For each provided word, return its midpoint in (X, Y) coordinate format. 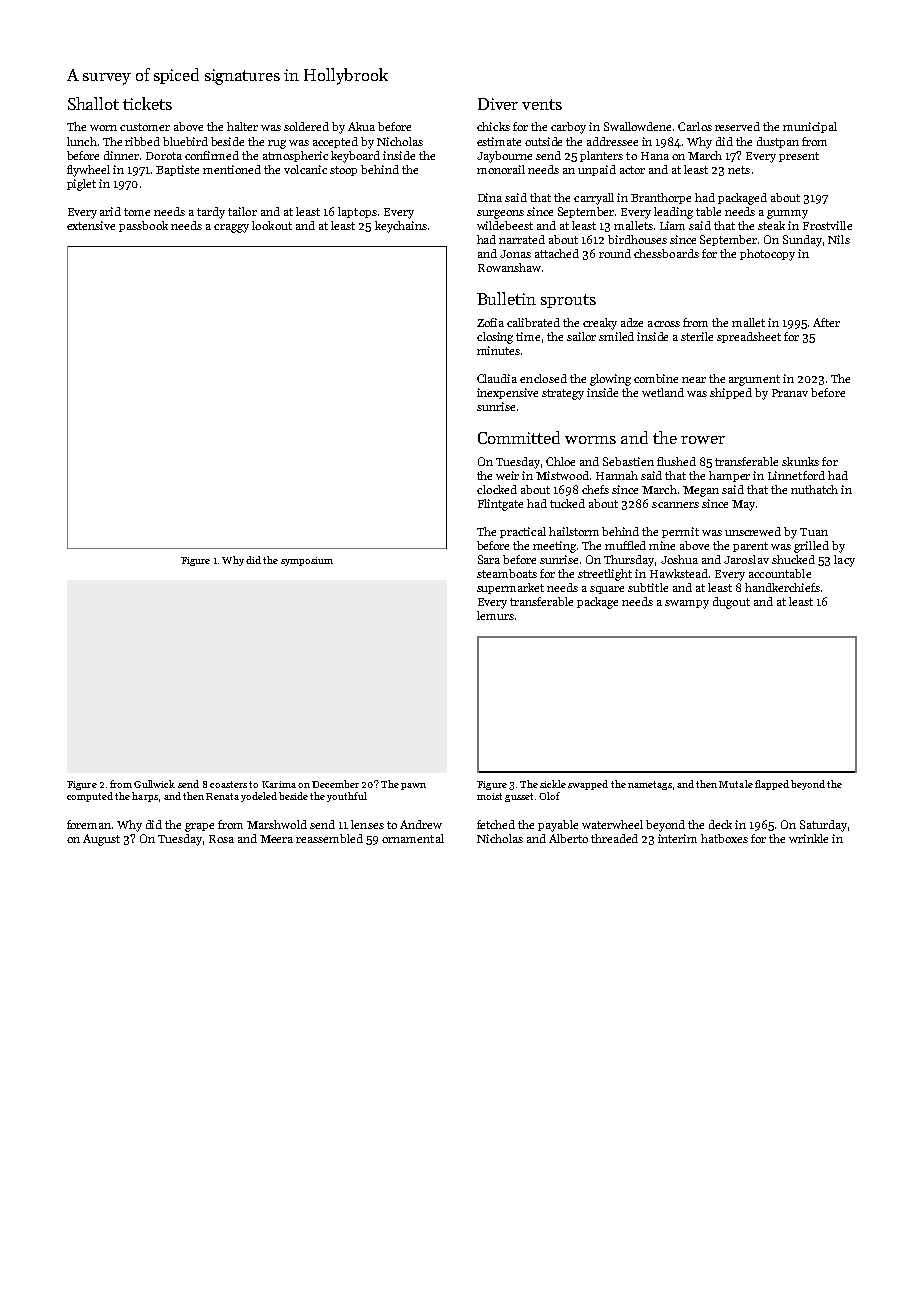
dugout (731, 603)
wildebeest (505, 225)
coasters (228, 784)
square (607, 590)
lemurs (495, 615)
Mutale (736, 784)
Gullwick (154, 784)
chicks (493, 126)
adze (632, 322)
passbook (143, 226)
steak (771, 225)
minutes (498, 350)
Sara (489, 559)
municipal (810, 127)
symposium (307, 561)
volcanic (305, 169)
